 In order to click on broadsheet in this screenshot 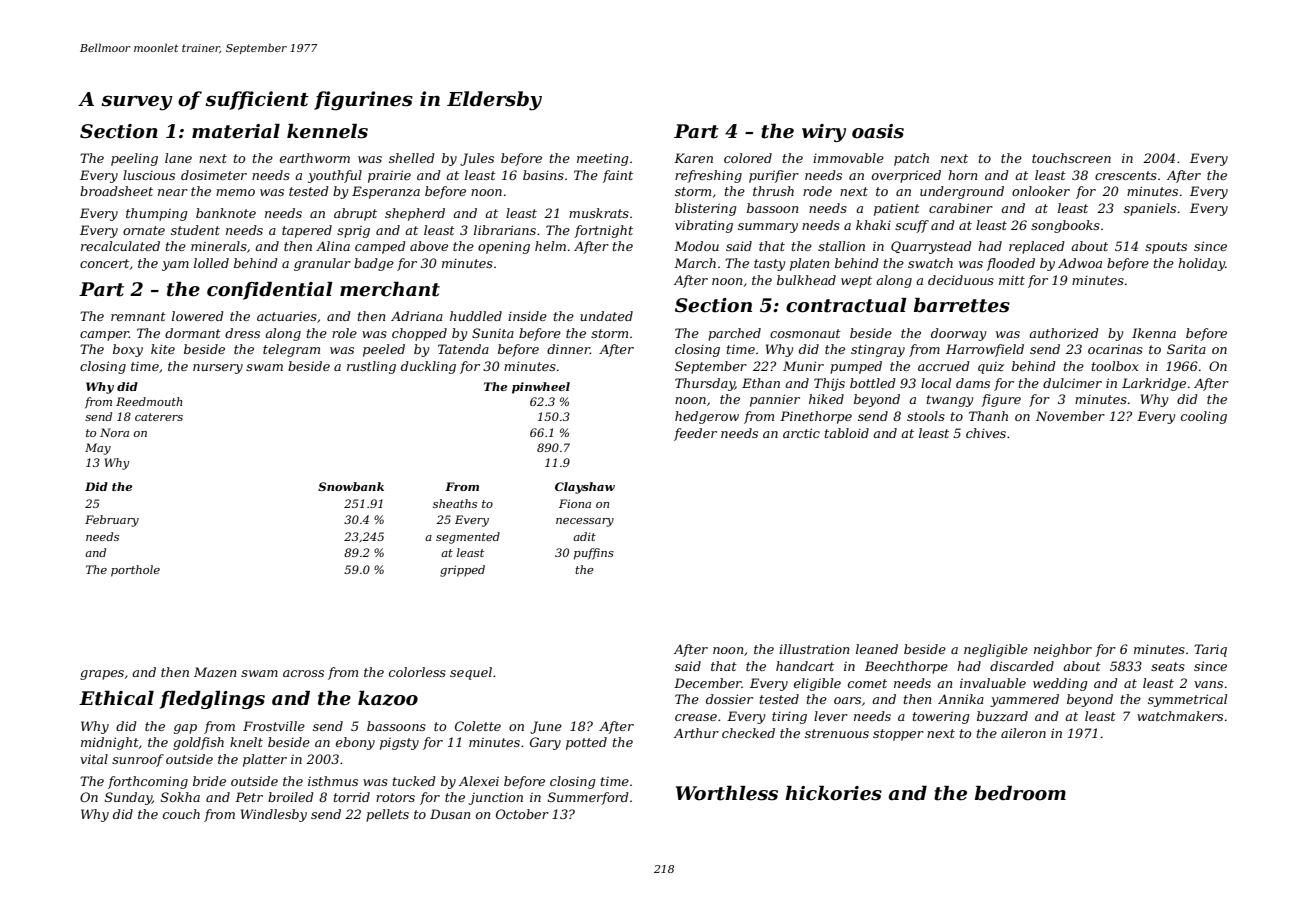, I will do `click(116, 191)`.
